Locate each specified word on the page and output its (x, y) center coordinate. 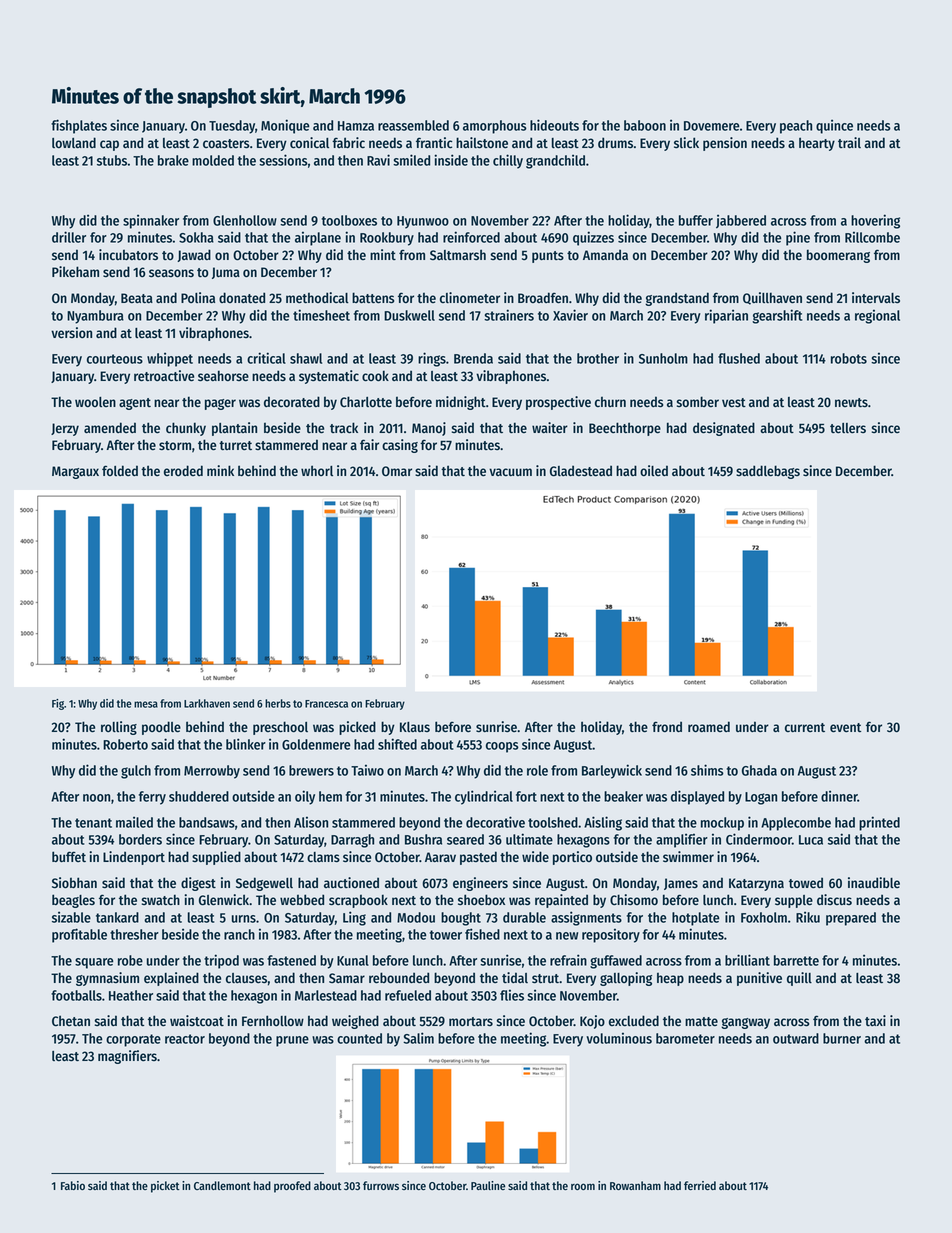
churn (610, 402)
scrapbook (358, 901)
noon (96, 798)
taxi (875, 1020)
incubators (128, 255)
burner (842, 1038)
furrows (381, 1185)
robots (849, 358)
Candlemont (222, 1185)
